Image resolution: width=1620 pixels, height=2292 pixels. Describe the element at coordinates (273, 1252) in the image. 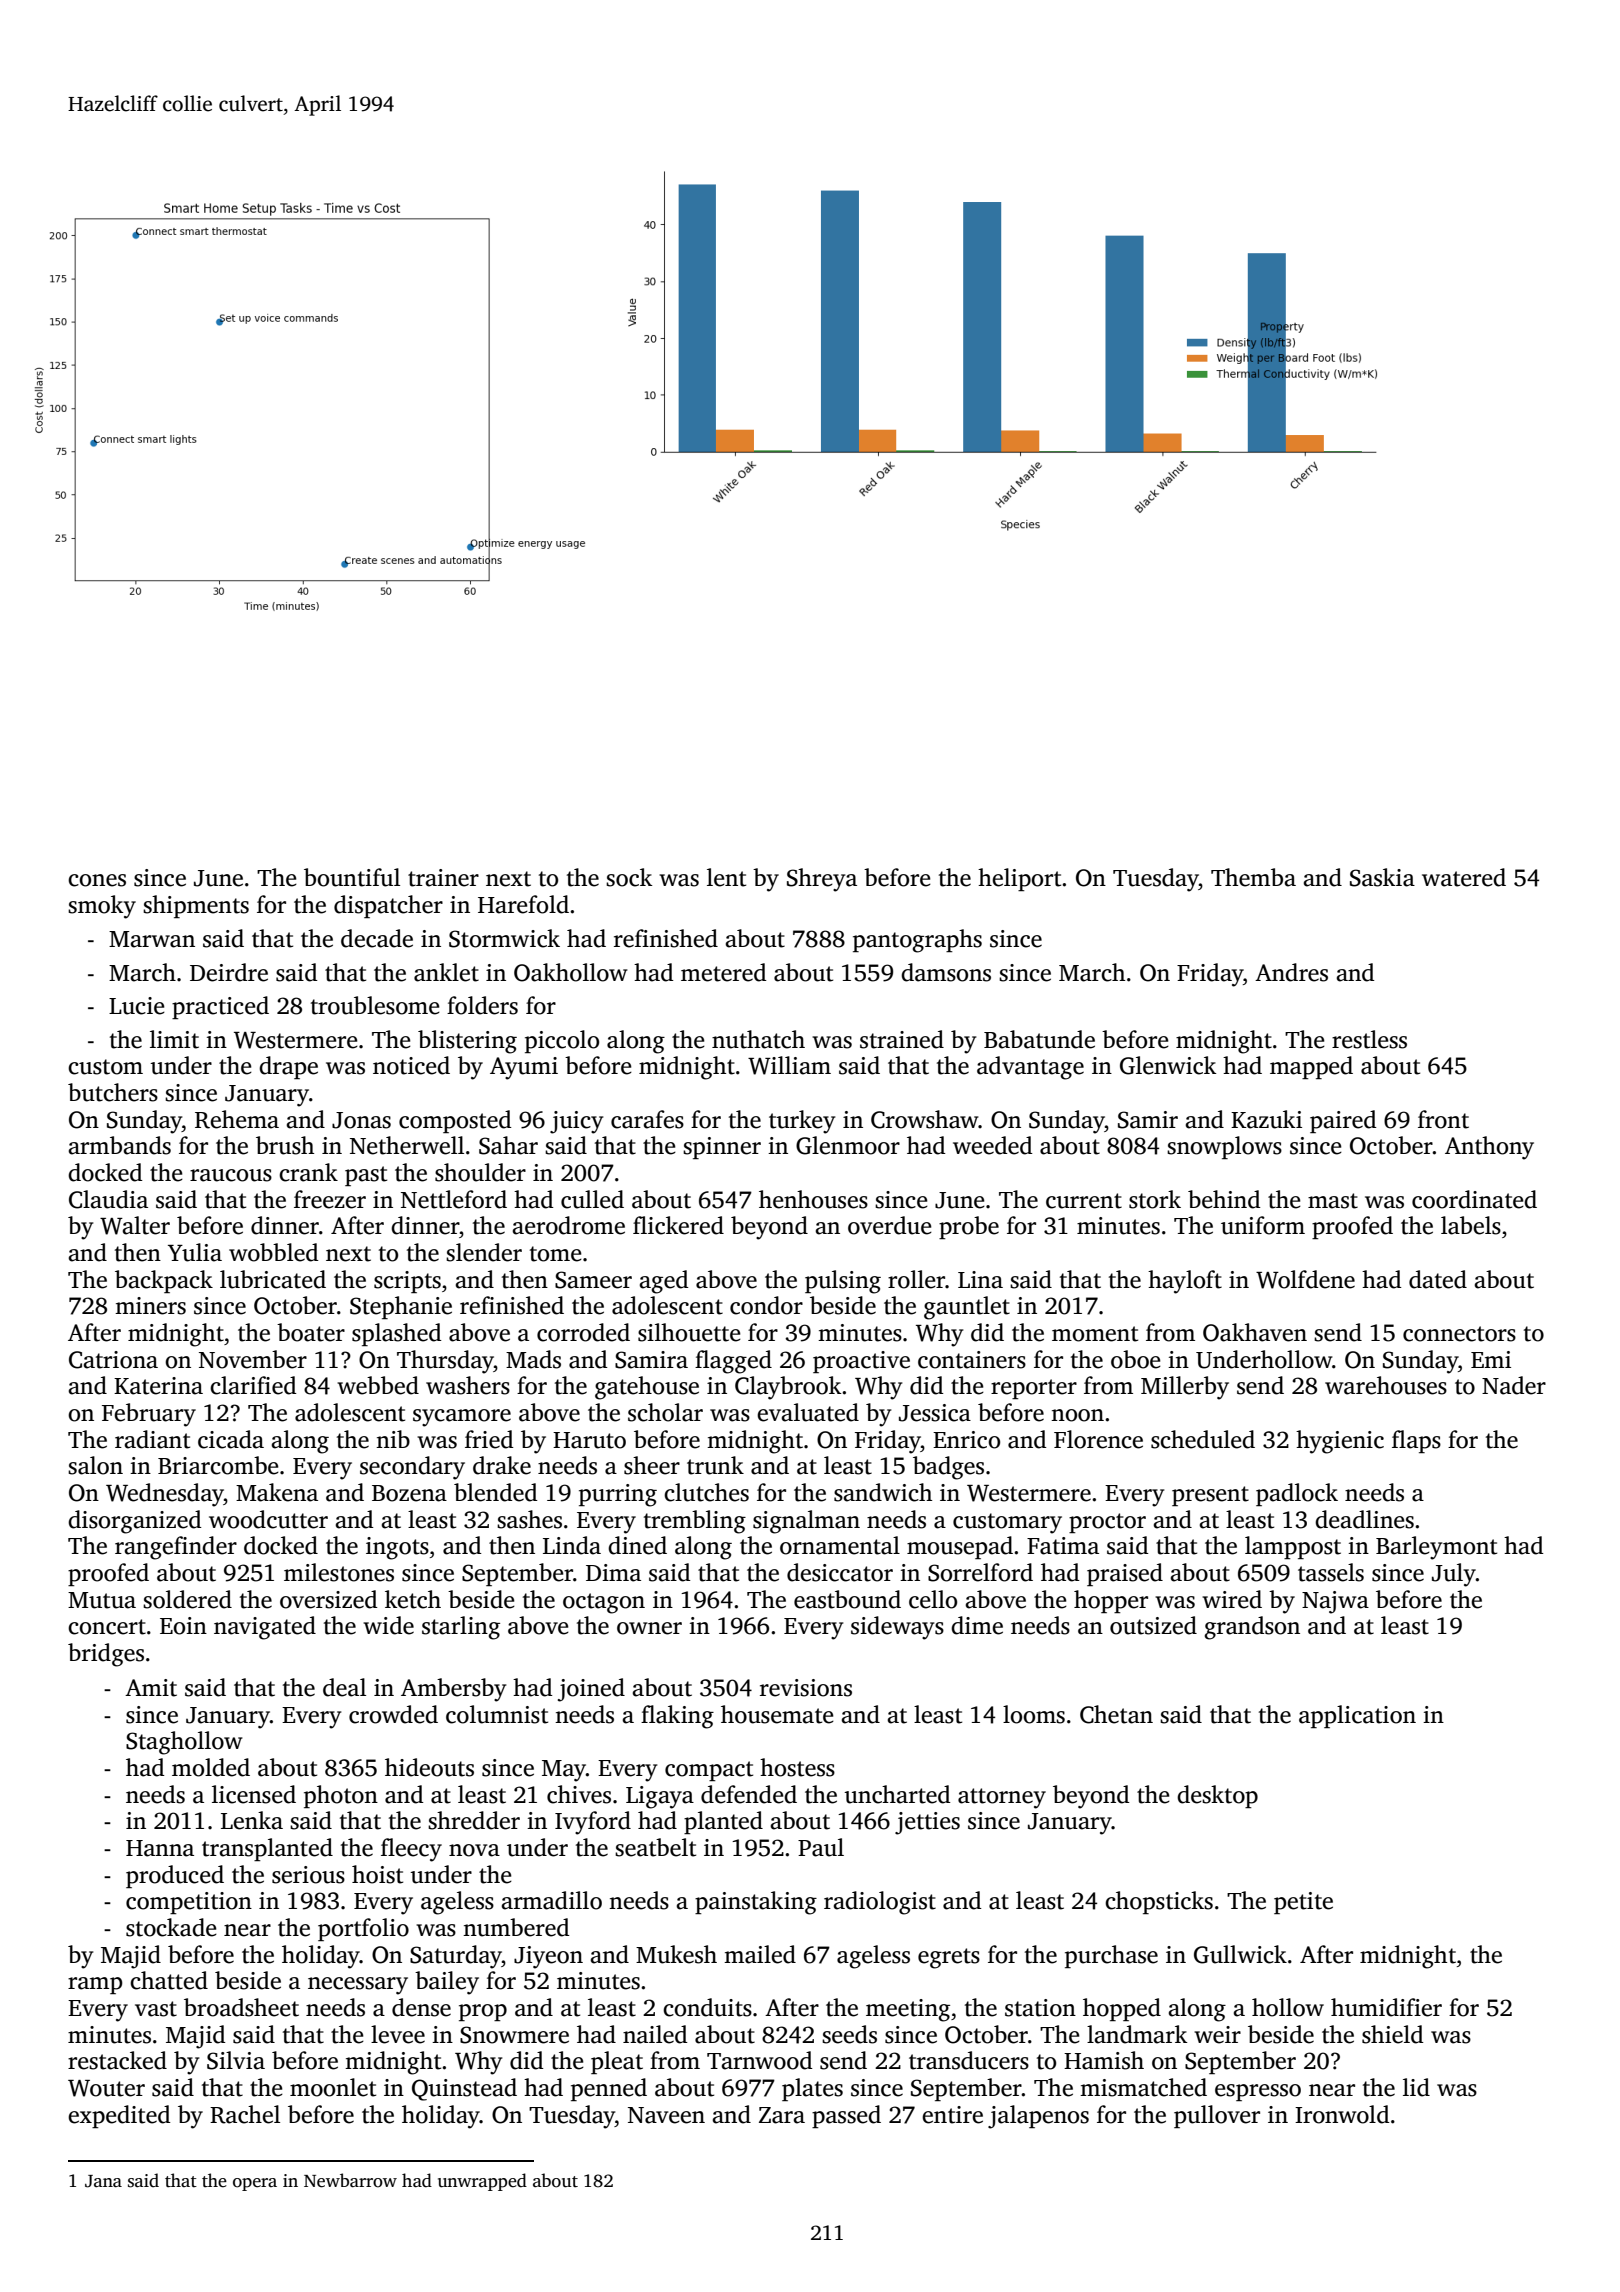

I see `wobbled` at that location.
